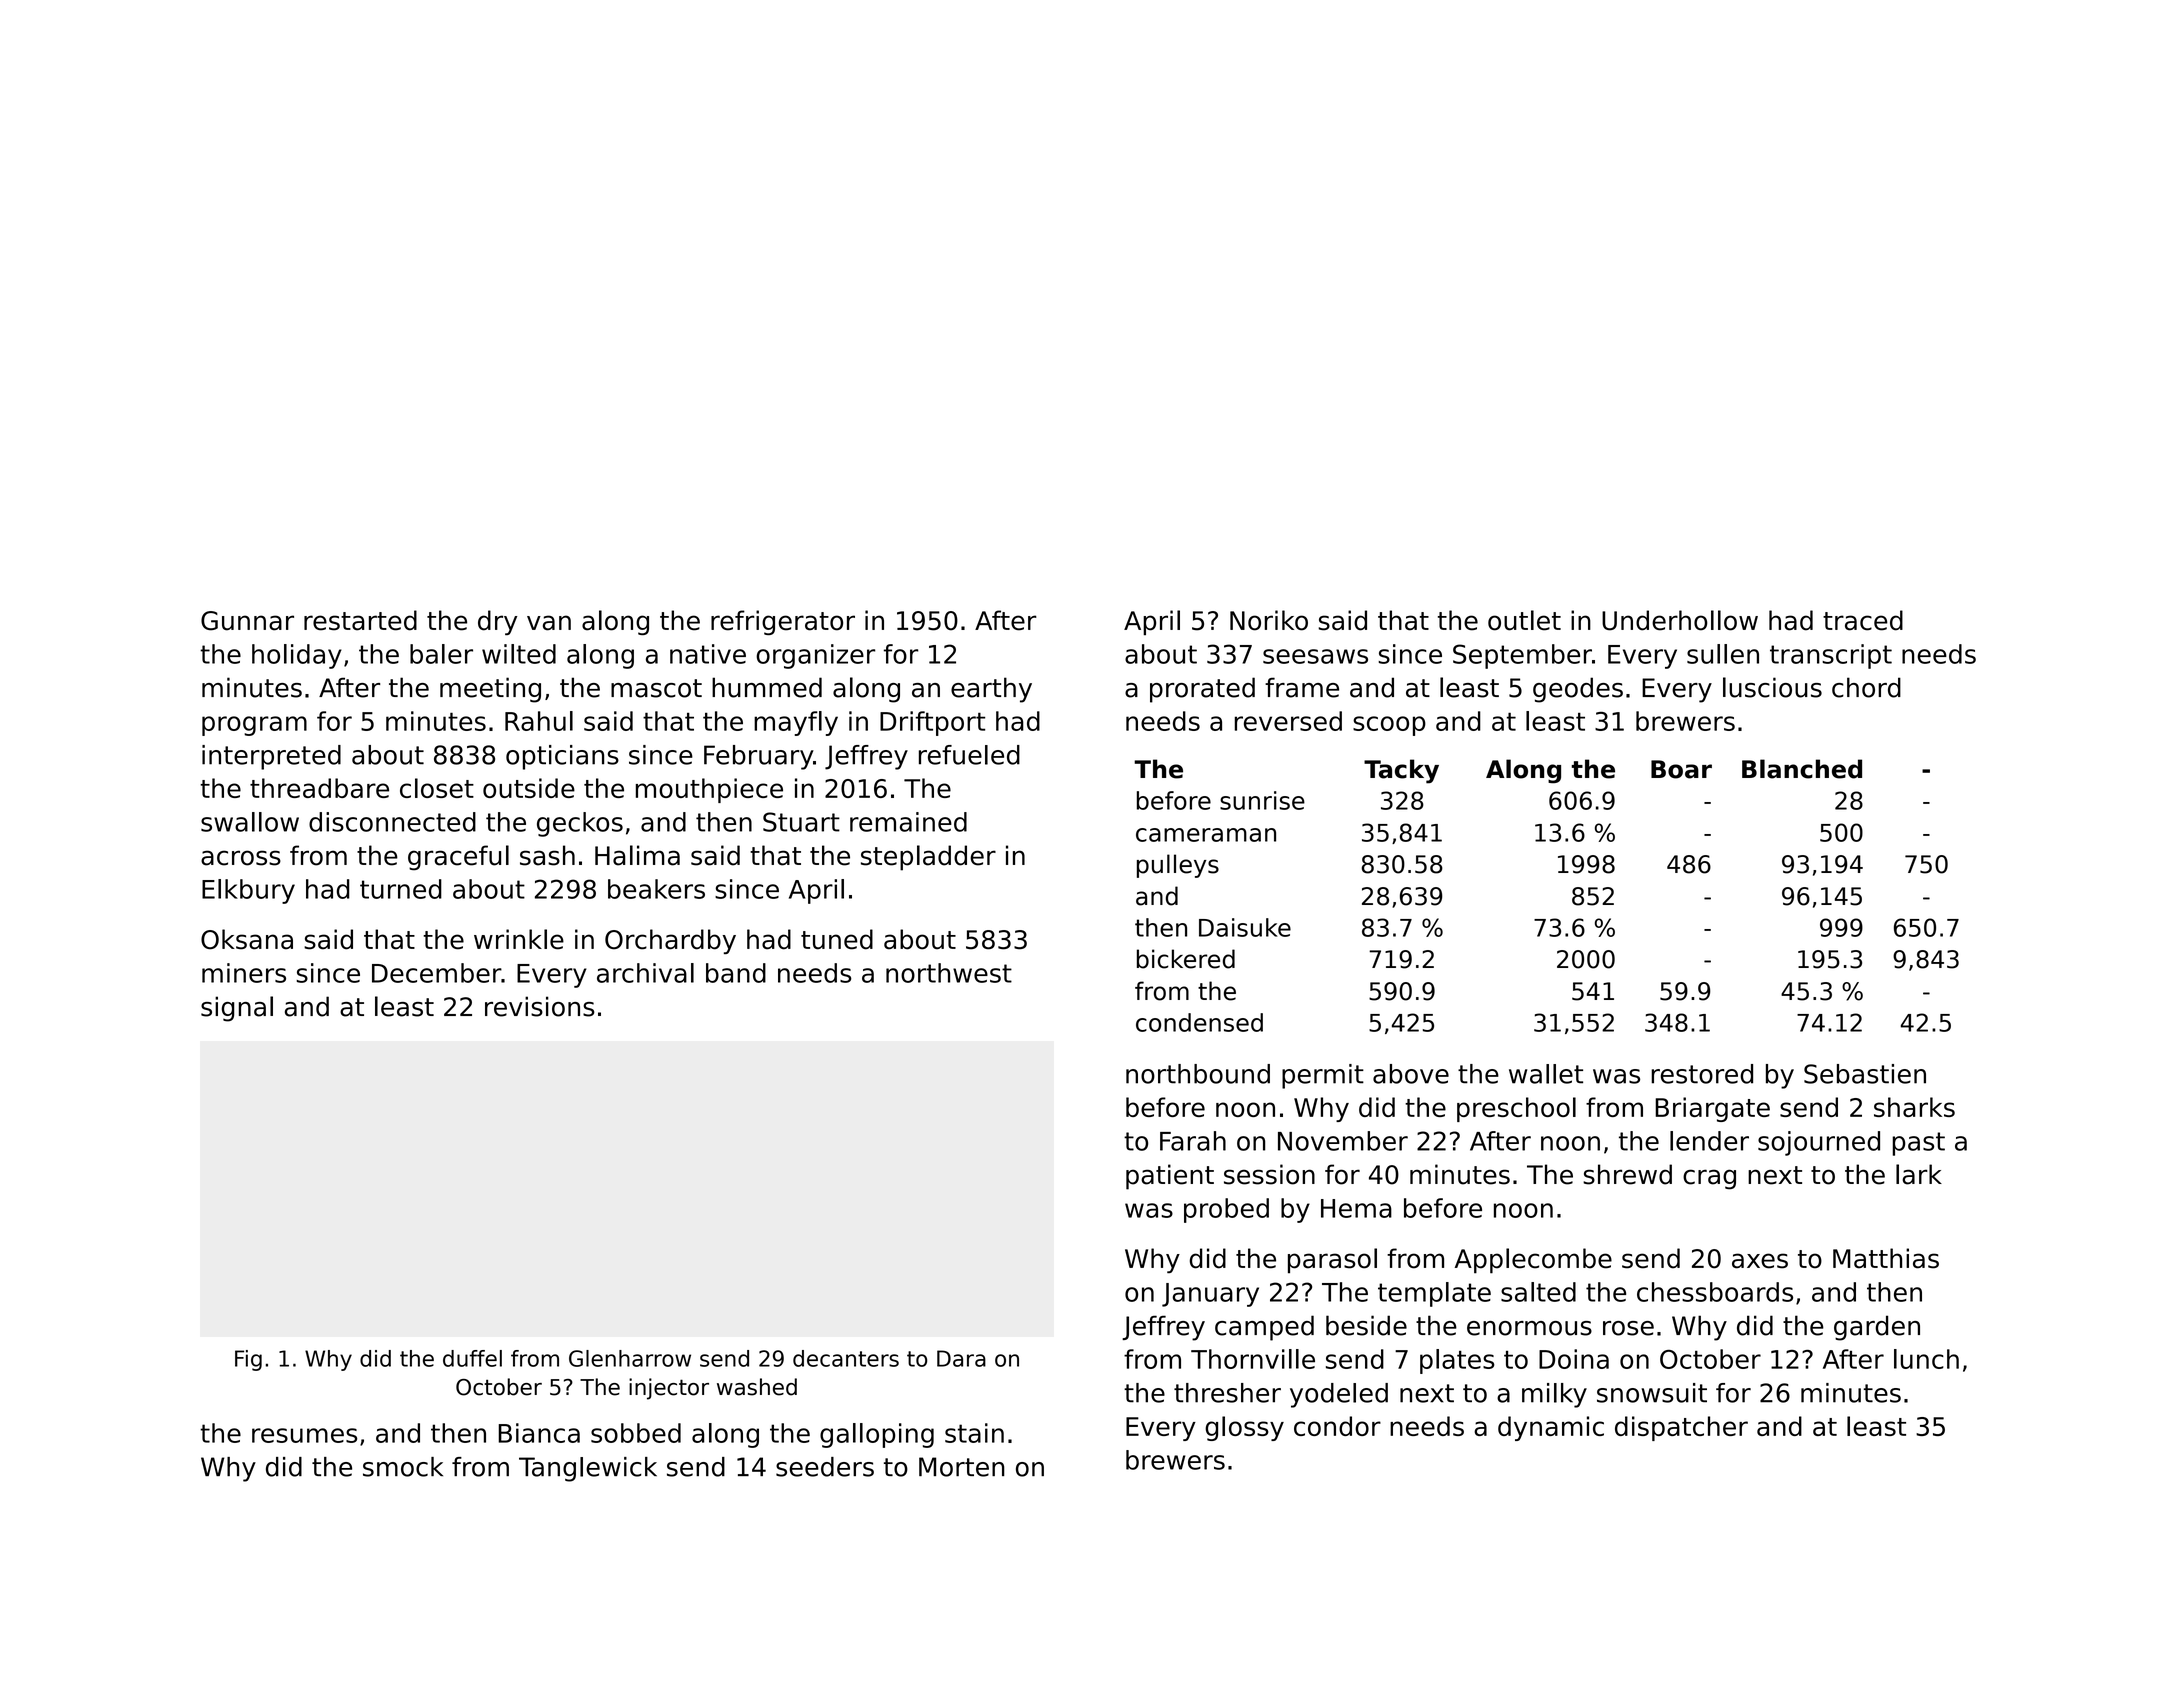  Describe the element at coordinates (1269, 1174) in the screenshot. I see `session` at that location.
